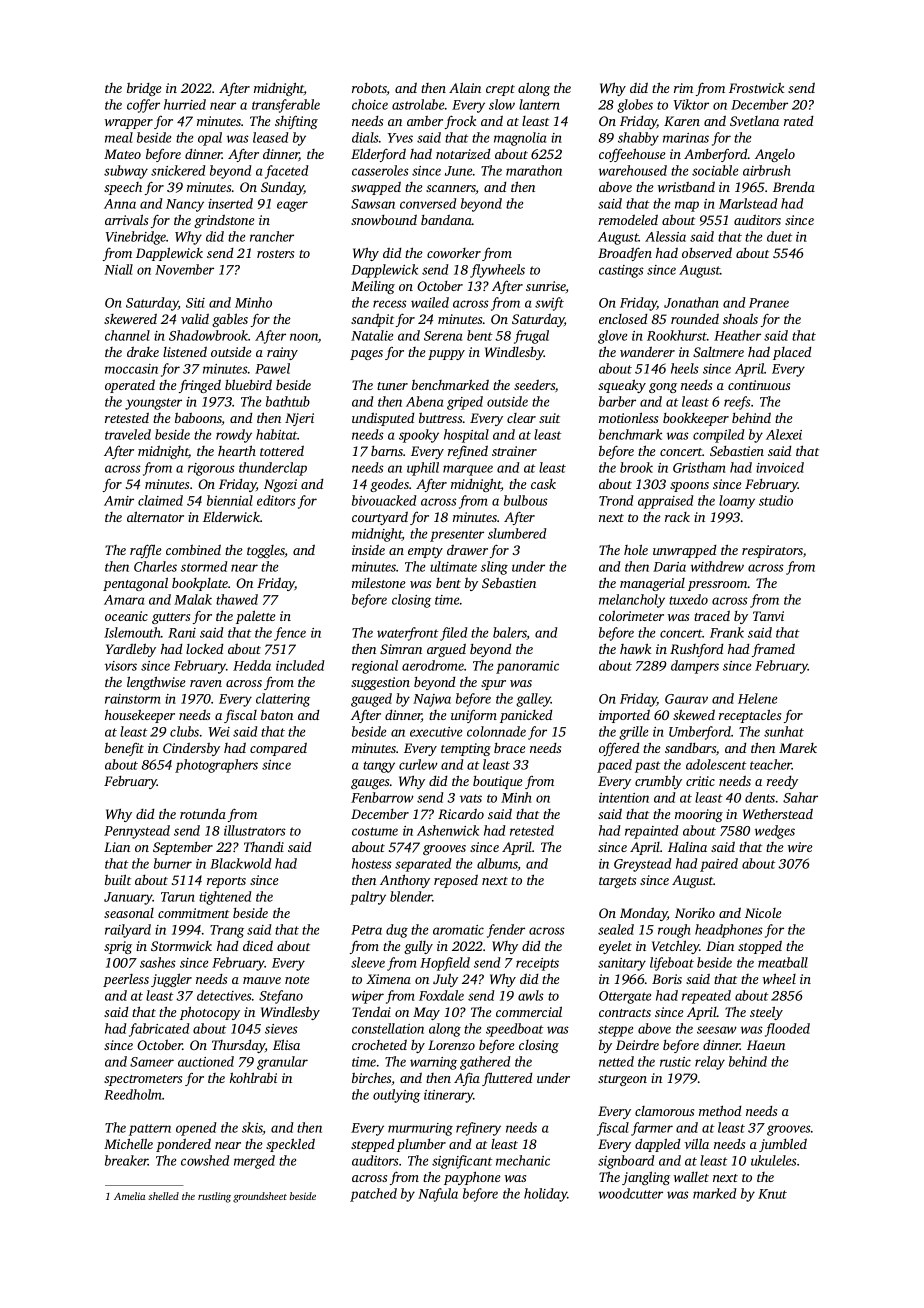 This image has width=924, height=1308. I want to click on relay, so click(710, 1063).
